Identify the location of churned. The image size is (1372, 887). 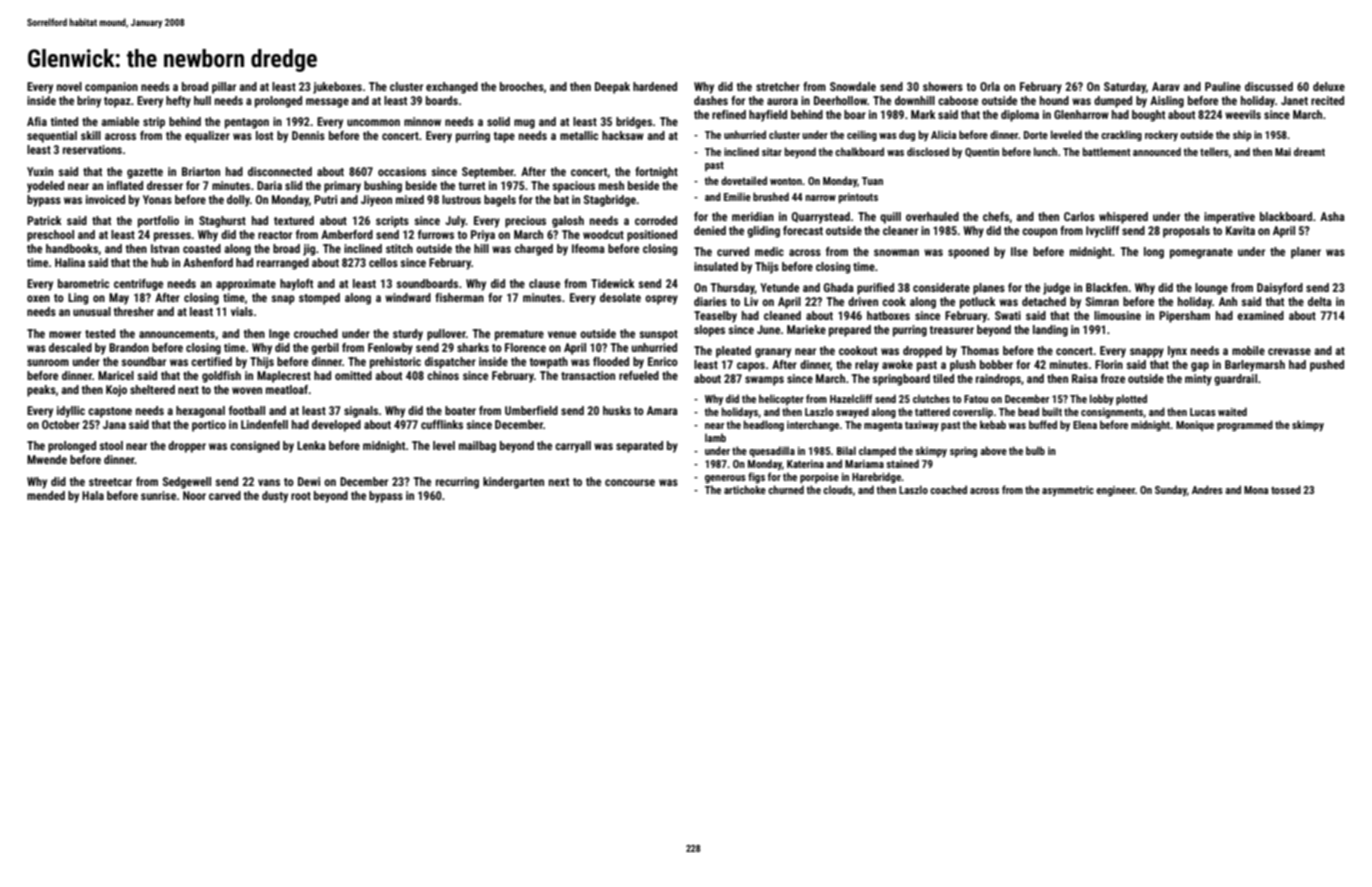
(786, 489).
